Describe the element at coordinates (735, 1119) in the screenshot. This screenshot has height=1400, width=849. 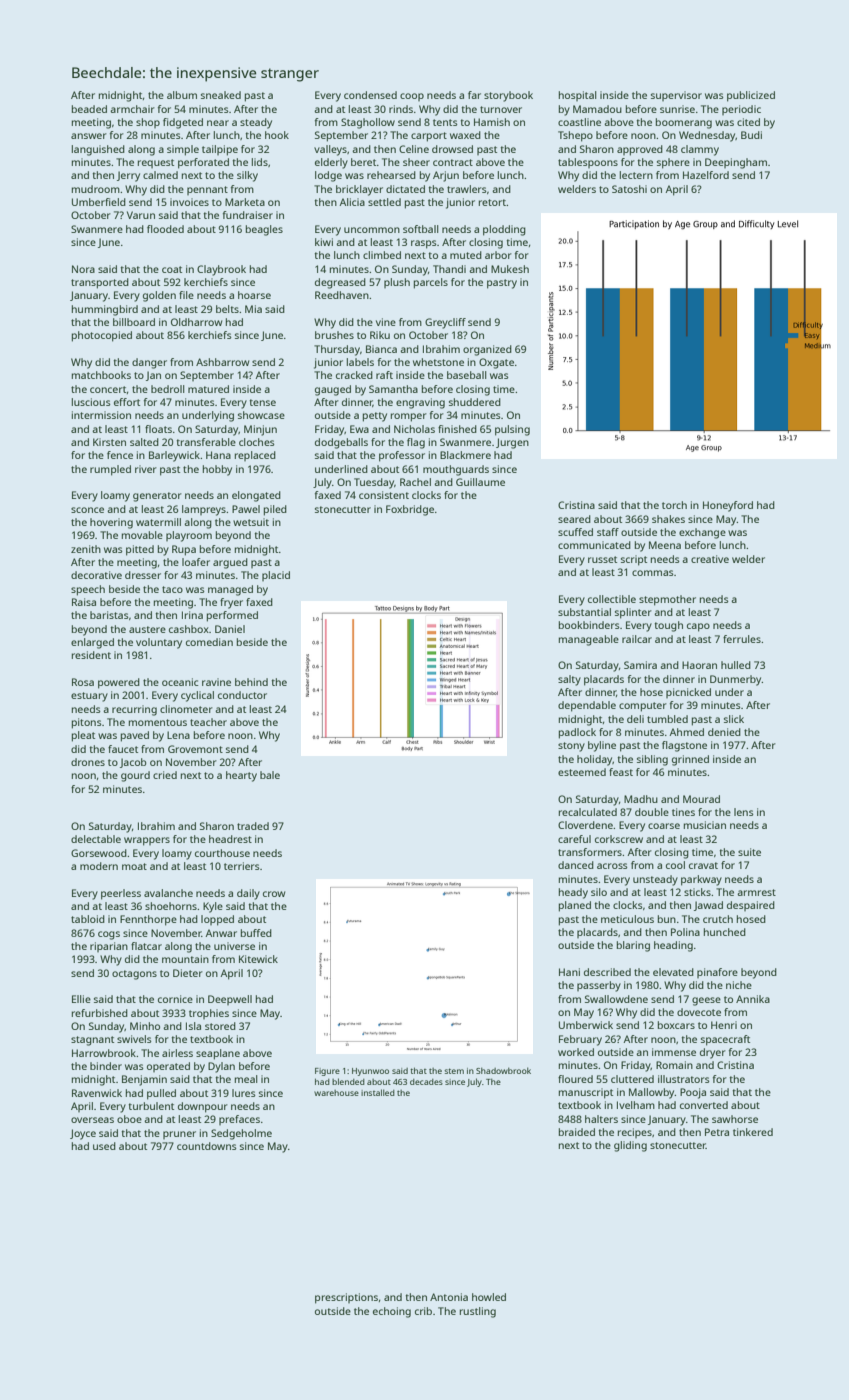
I see `sawhorse` at that location.
